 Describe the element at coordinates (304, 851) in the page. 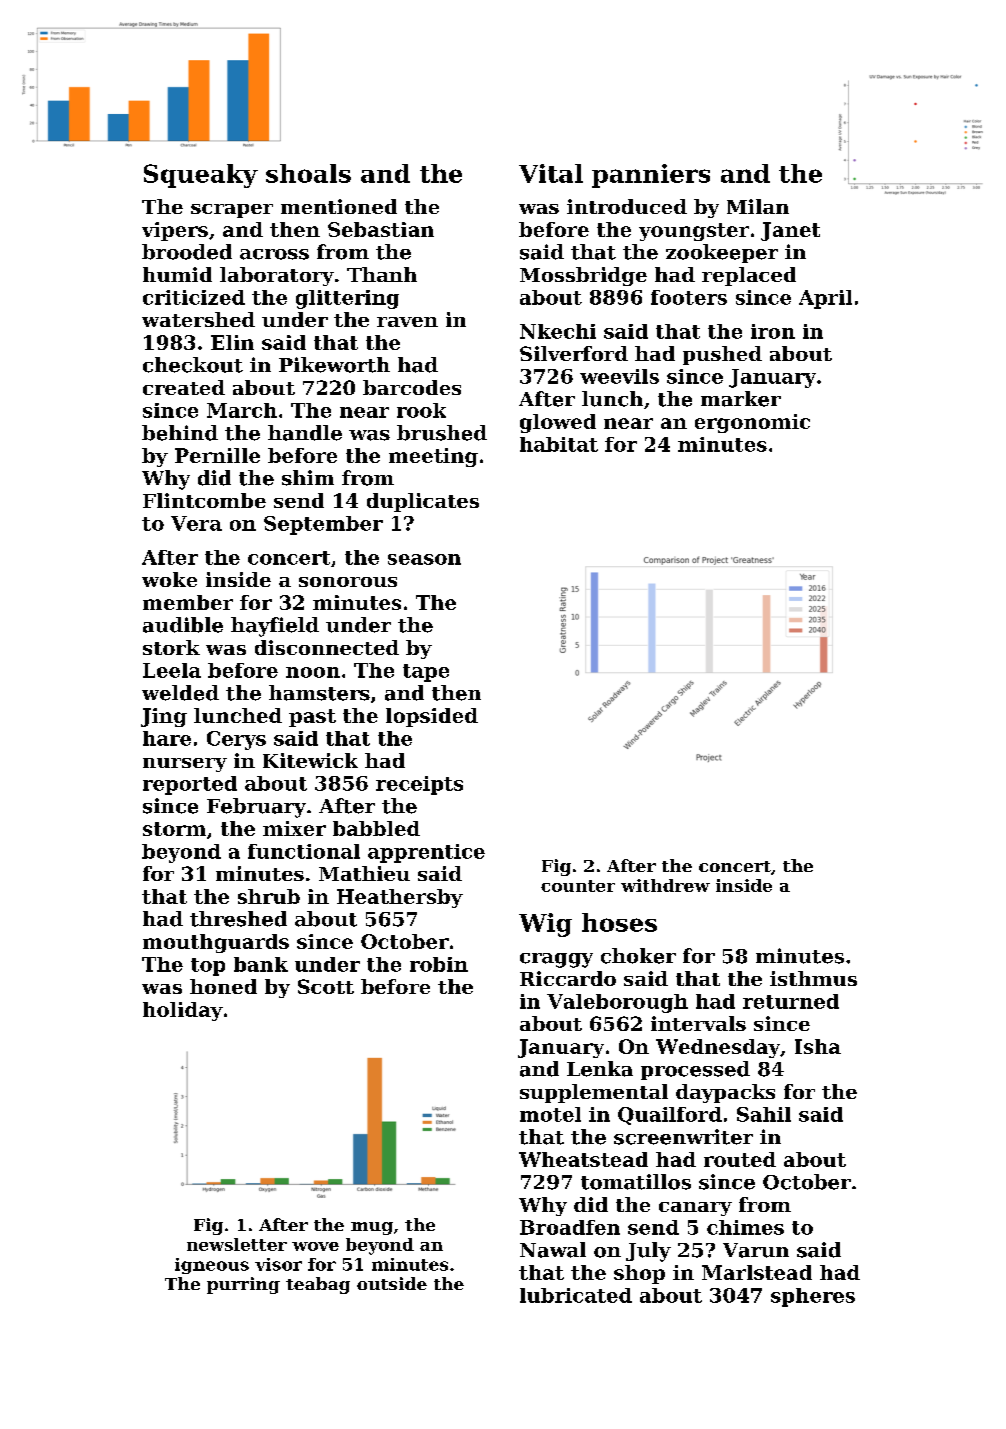

I see `functional` at that location.
